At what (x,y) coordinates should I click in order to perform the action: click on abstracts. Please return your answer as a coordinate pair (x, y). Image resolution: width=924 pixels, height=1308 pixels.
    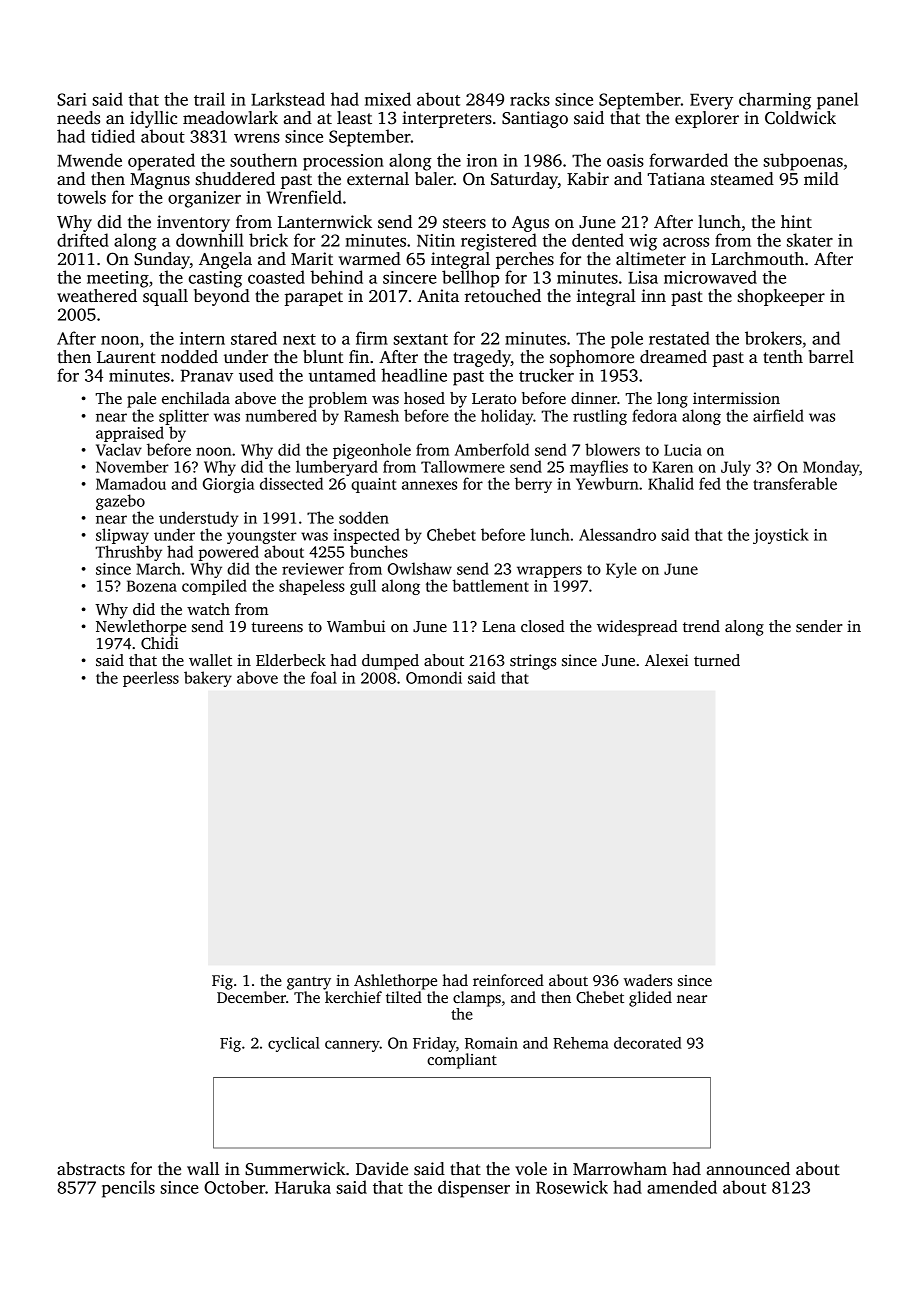
    Looking at the image, I should click on (91, 1169).
